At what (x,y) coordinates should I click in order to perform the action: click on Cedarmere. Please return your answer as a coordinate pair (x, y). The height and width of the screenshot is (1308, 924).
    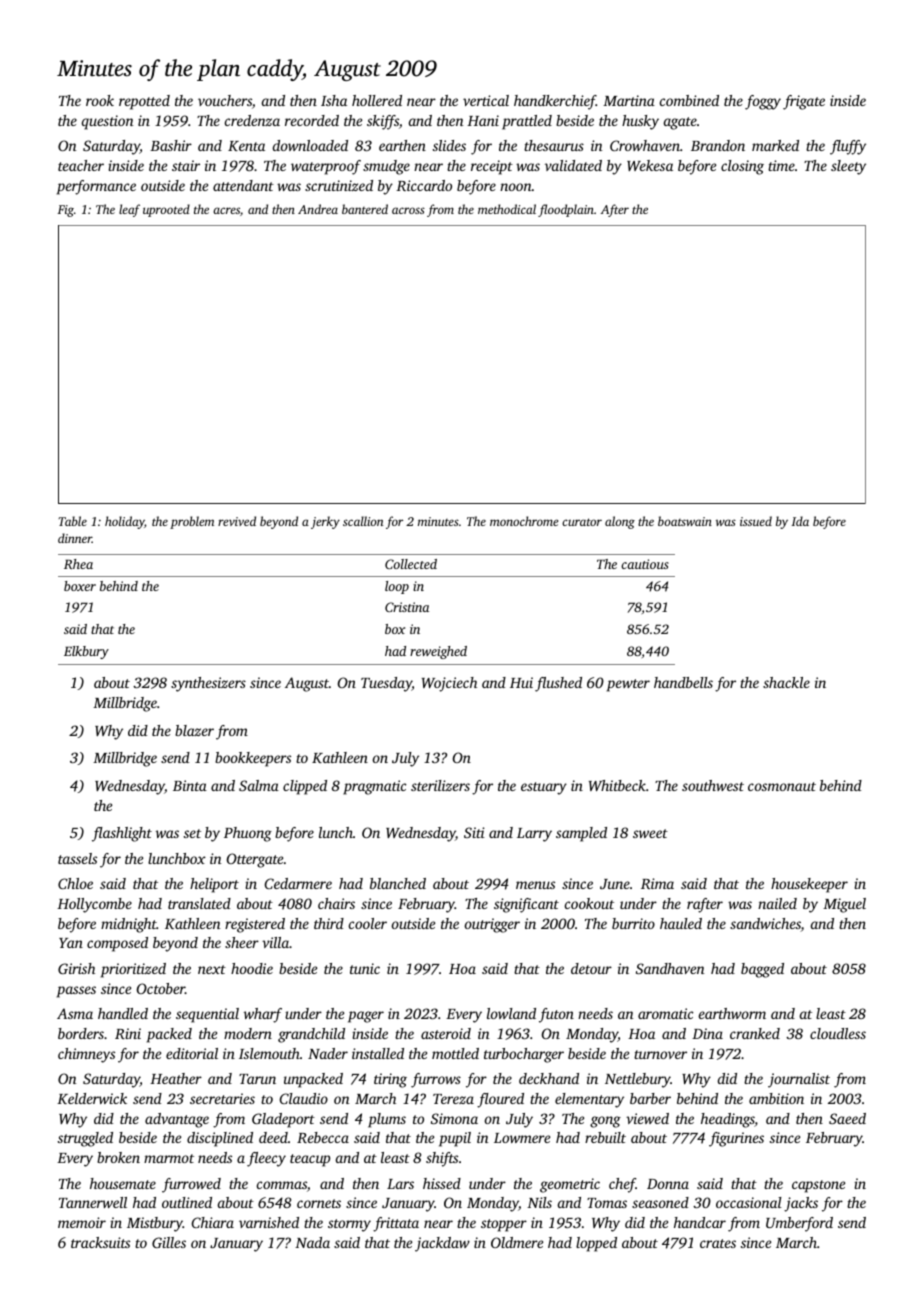
    Looking at the image, I should click on (298, 883).
